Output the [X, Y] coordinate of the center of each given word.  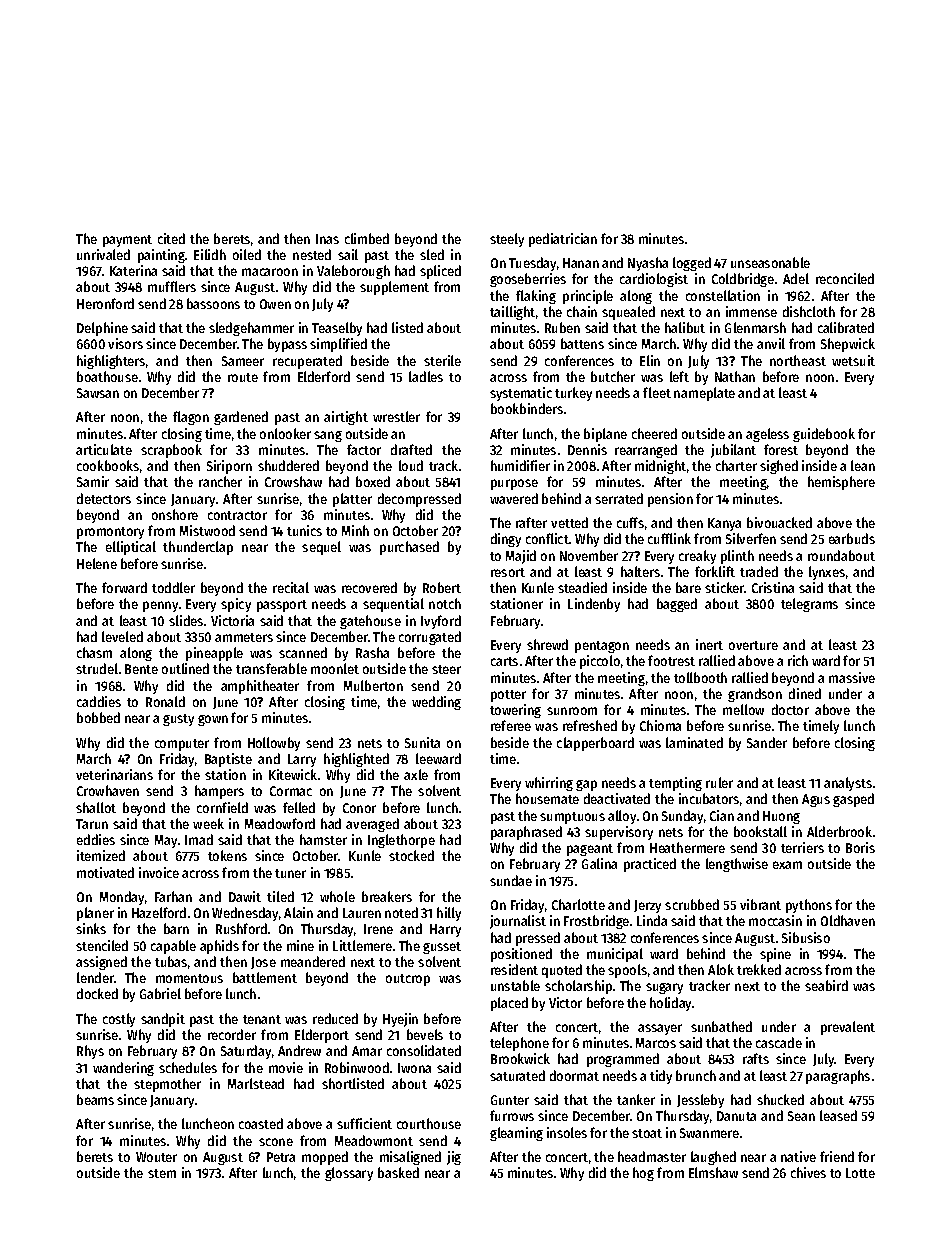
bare [688, 587]
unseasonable [770, 262]
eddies [96, 839]
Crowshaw [293, 481]
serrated [619, 498]
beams [95, 1099]
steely [507, 240]
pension [670, 500]
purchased [409, 548]
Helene [97, 563]
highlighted [356, 760]
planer [95, 914]
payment [127, 241]
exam [787, 865]
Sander [767, 742]
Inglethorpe [401, 841]
